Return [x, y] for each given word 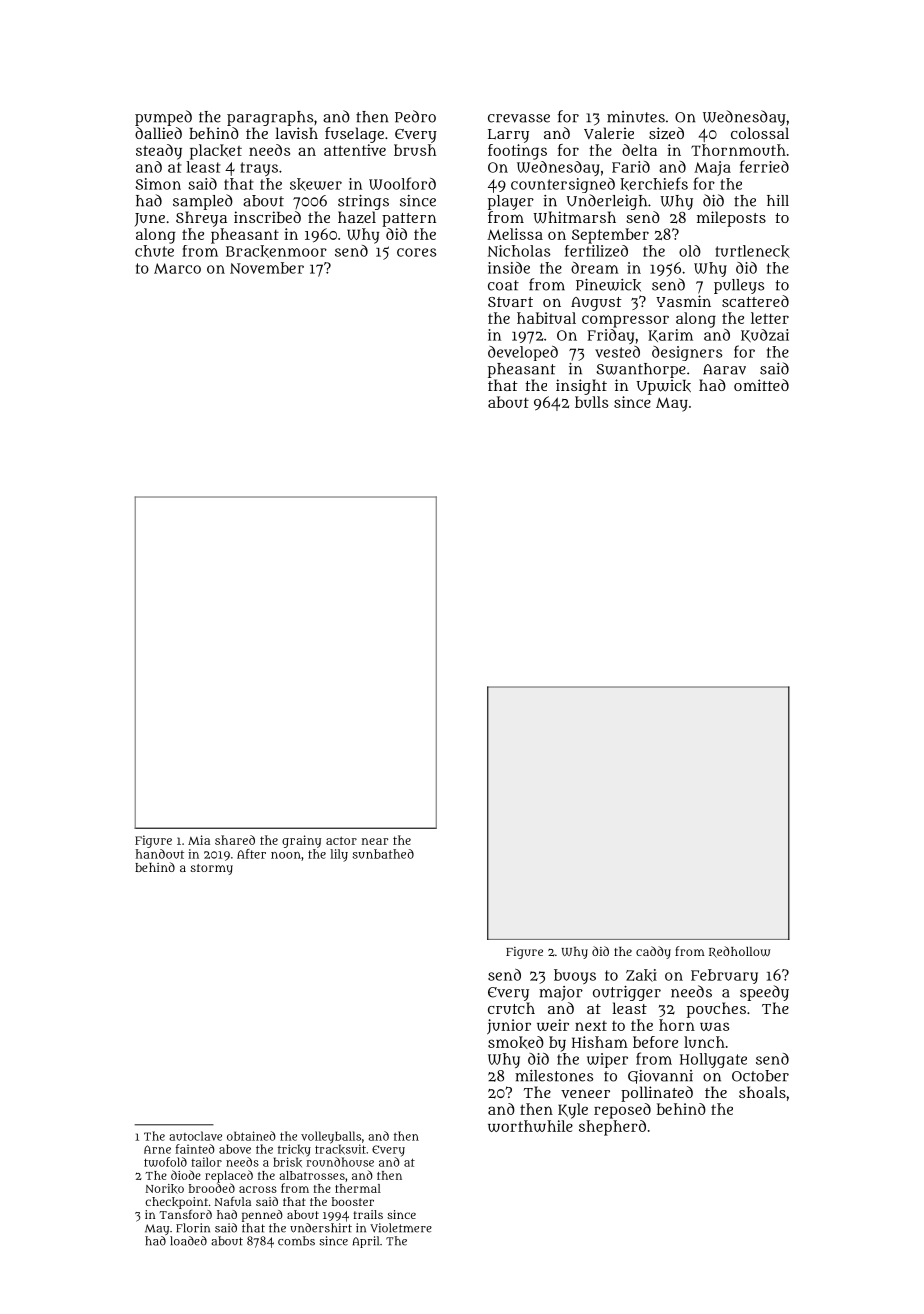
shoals [762, 1092]
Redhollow [739, 952]
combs [296, 1241]
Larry [508, 136]
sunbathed [383, 854]
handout [160, 854]
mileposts [731, 219]
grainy [301, 841]
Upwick [664, 387]
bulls [591, 402]
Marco [177, 268]
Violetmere [401, 1228]
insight [581, 387]
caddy [653, 952]
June [150, 219]
